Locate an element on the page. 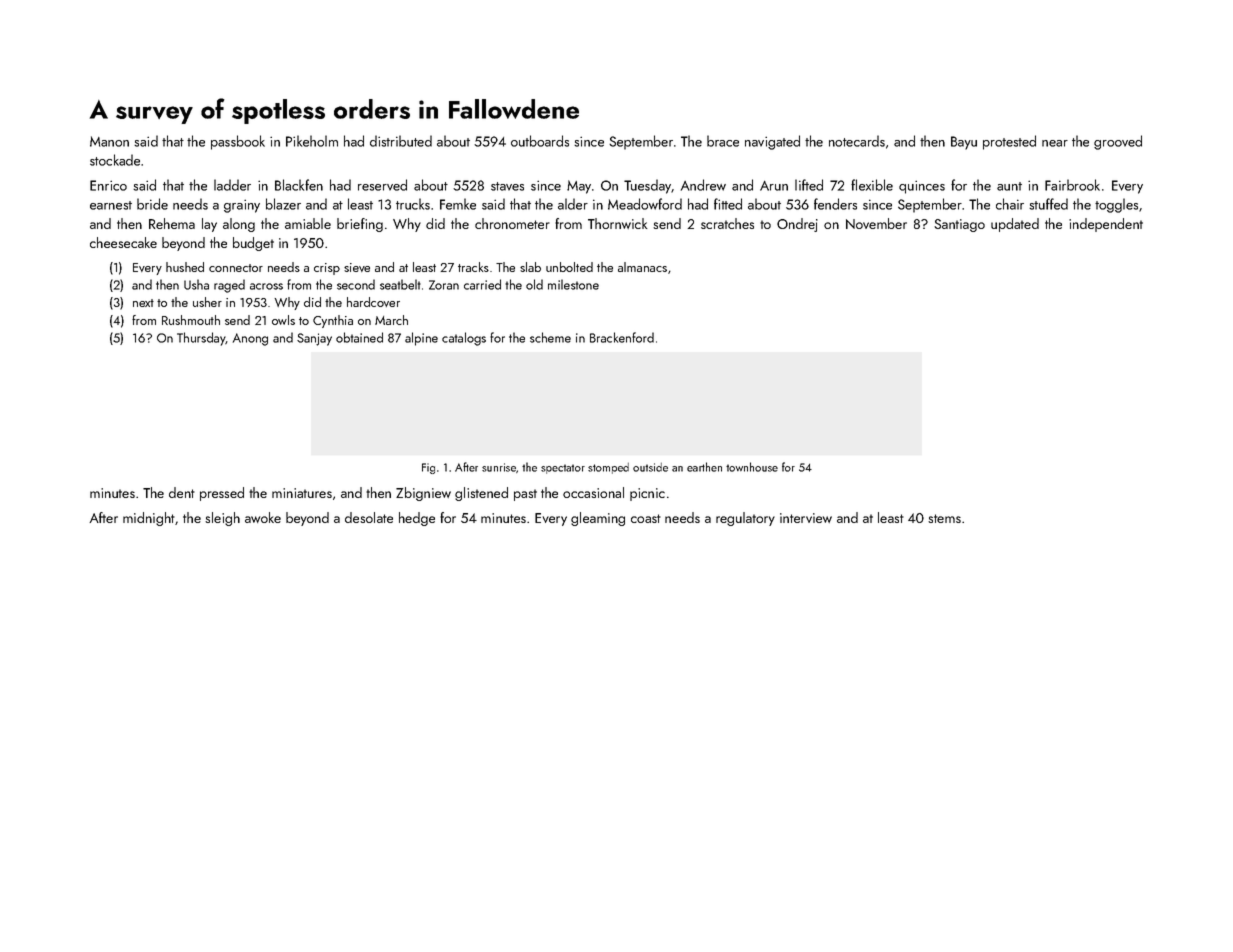 This page has width=1233, height=952. pressed is located at coordinates (222, 494).
